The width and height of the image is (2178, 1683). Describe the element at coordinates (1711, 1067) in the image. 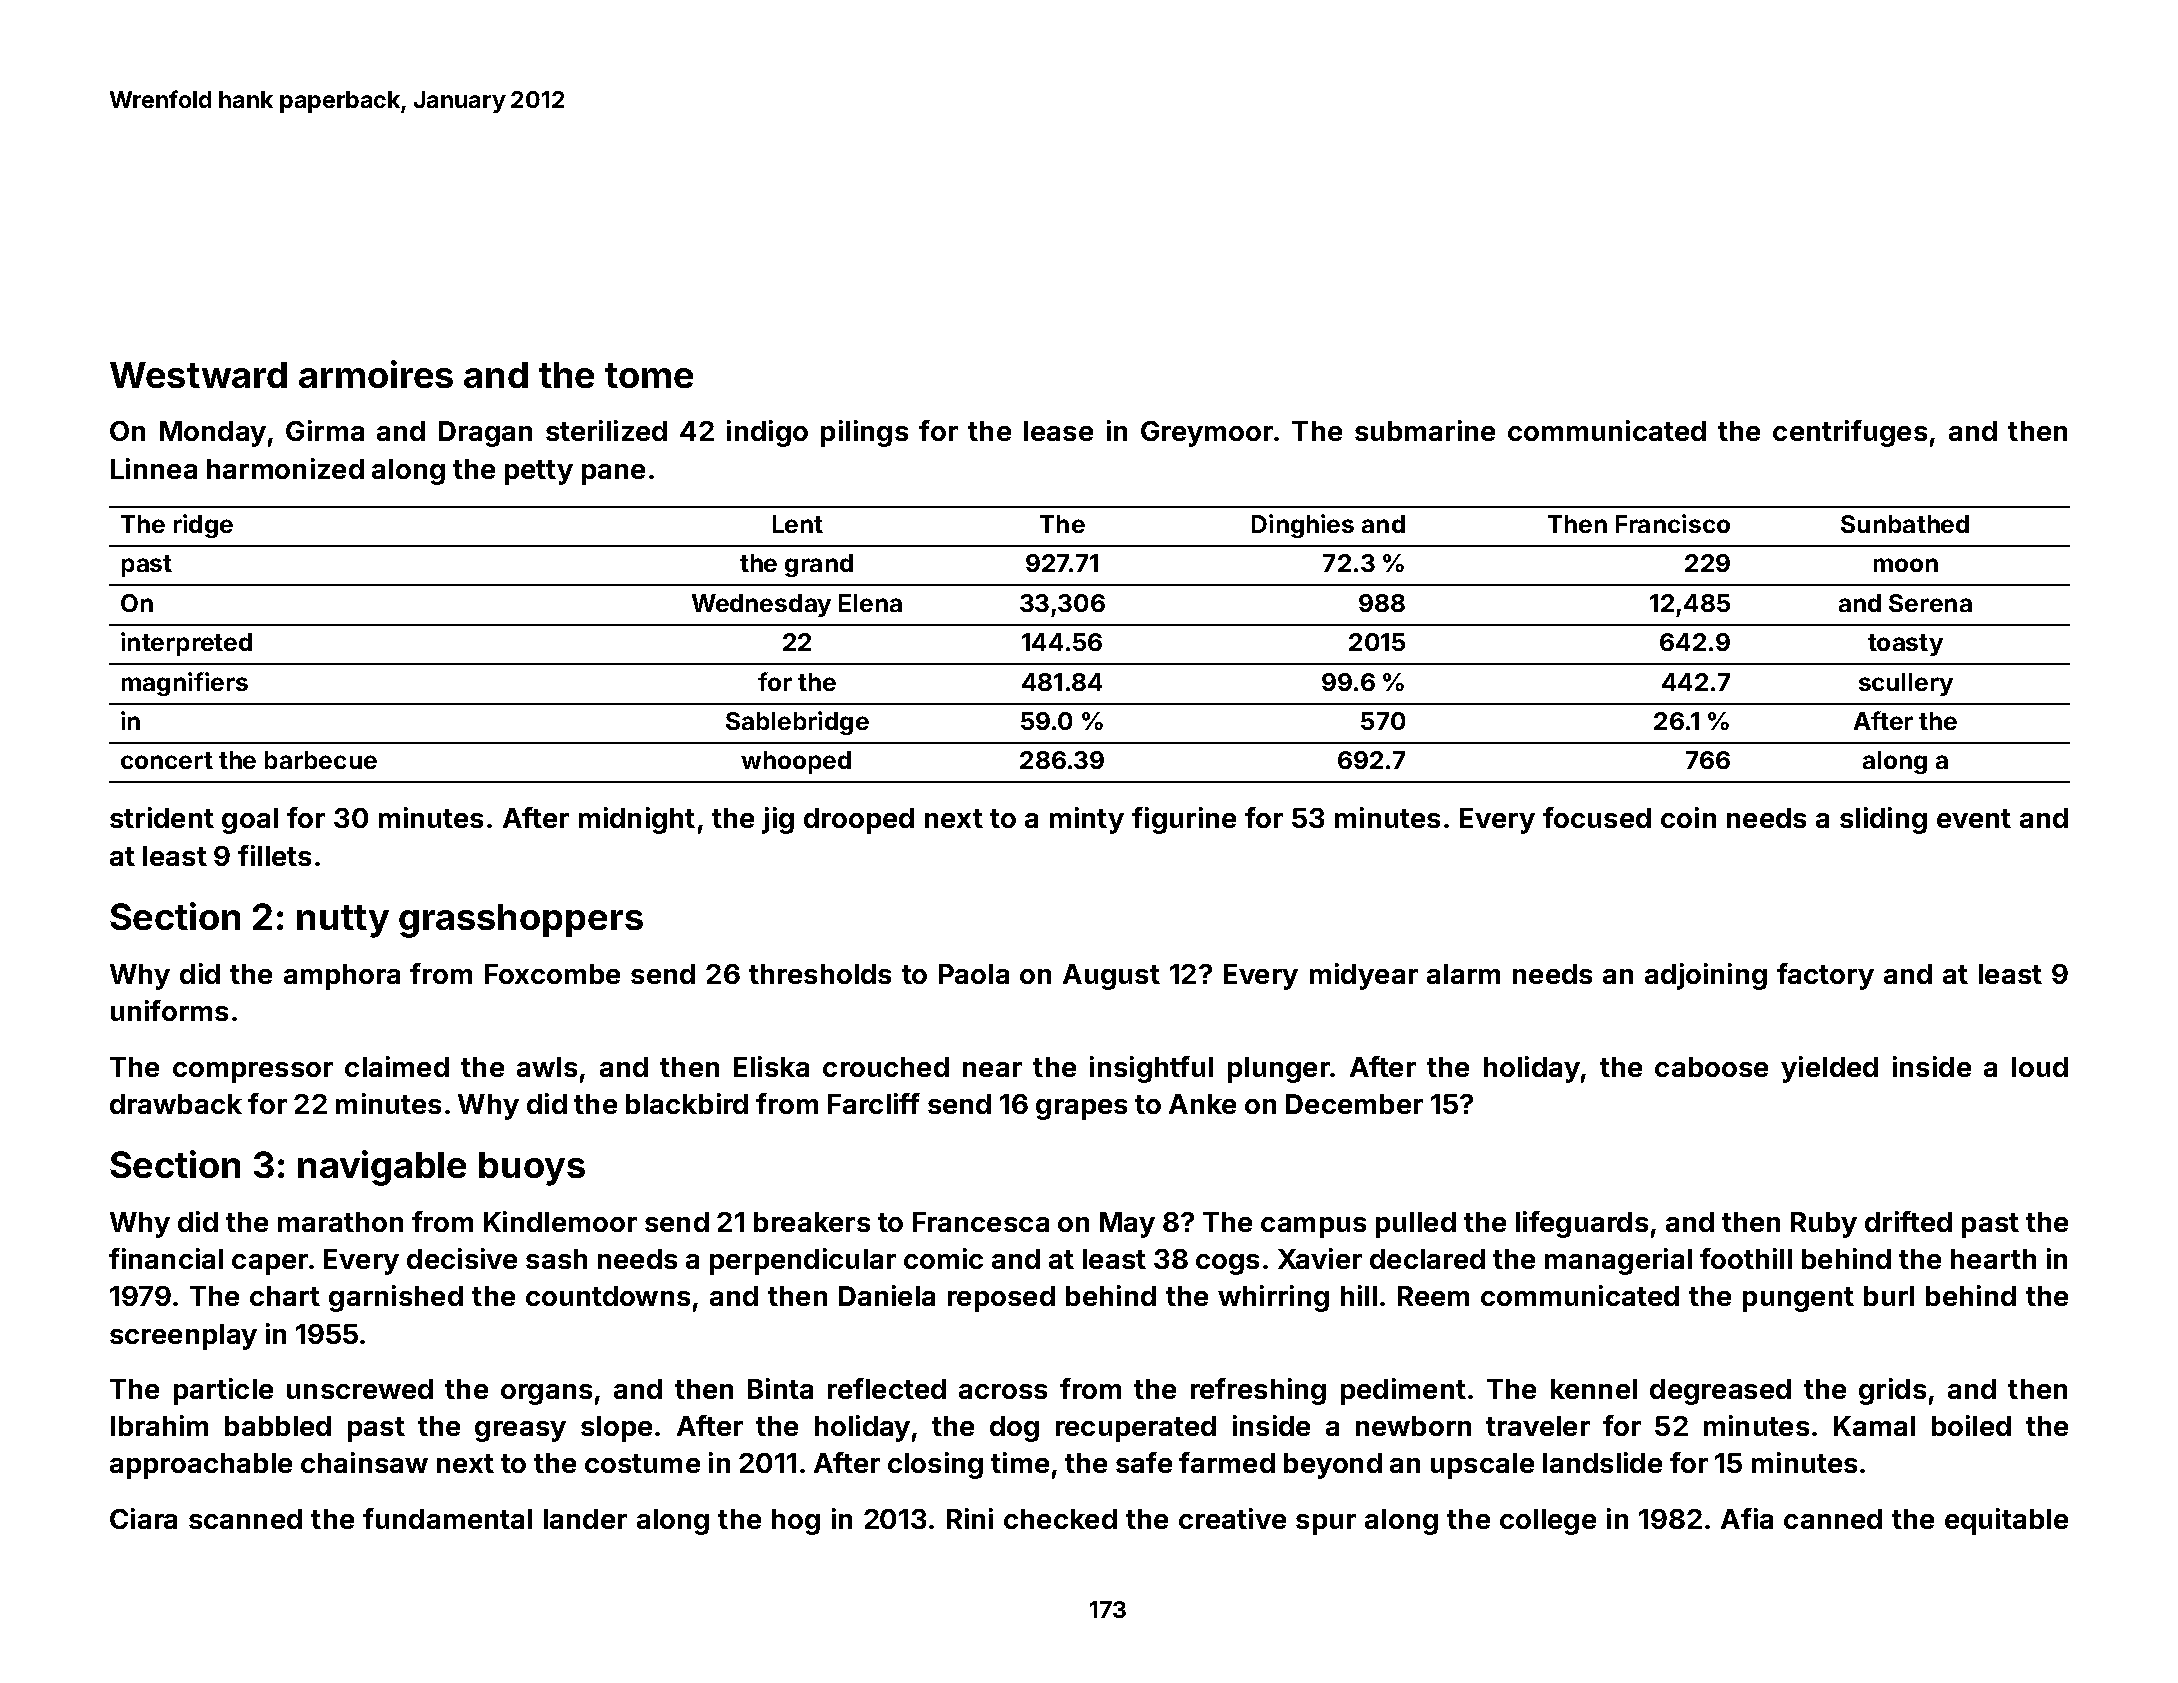

I see `caboose` at that location.
